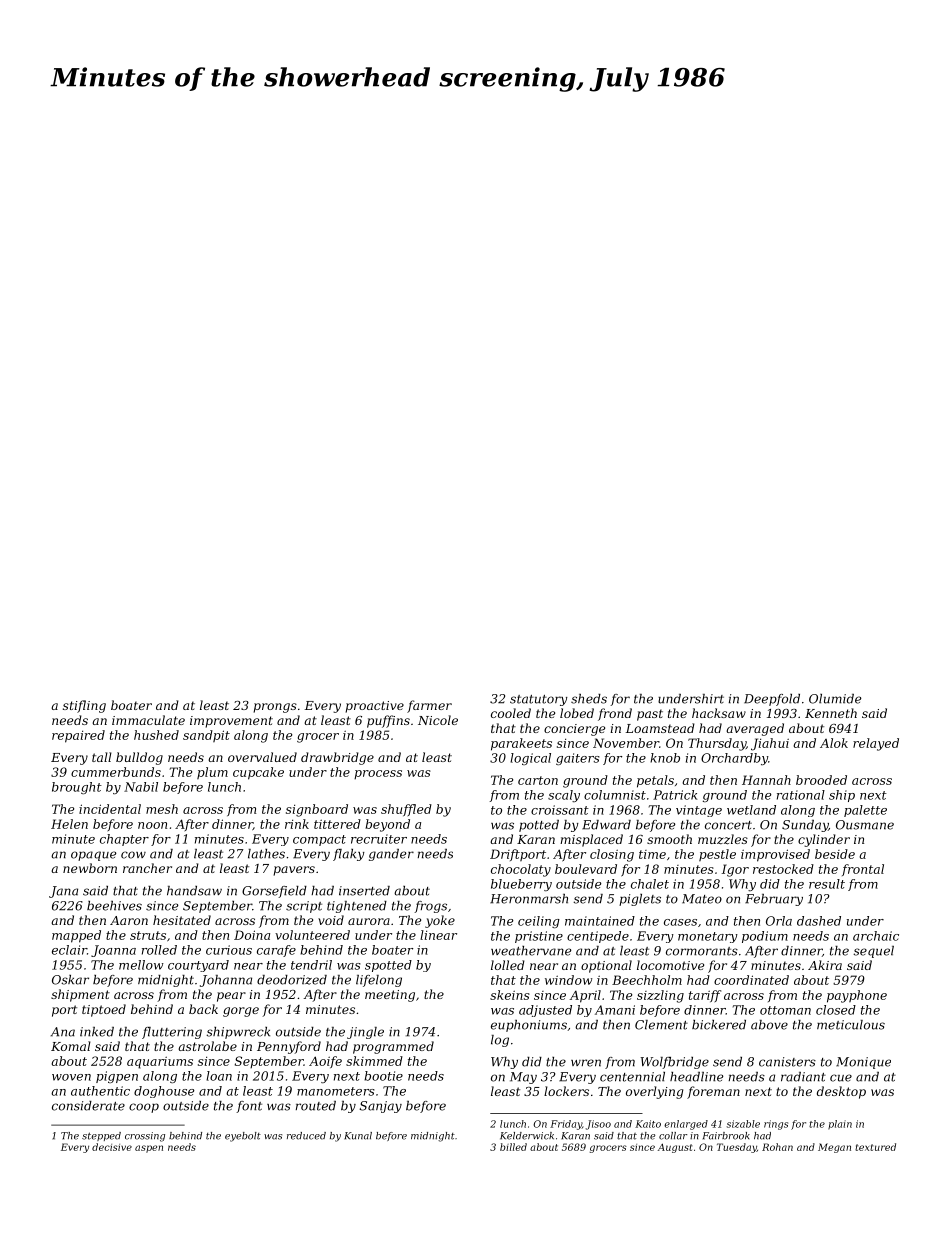 The height and width of the screenshot is (1233, 952). Describe the element at coordinates (231, 722) in the screenshot. I see `improvement` at that location.
